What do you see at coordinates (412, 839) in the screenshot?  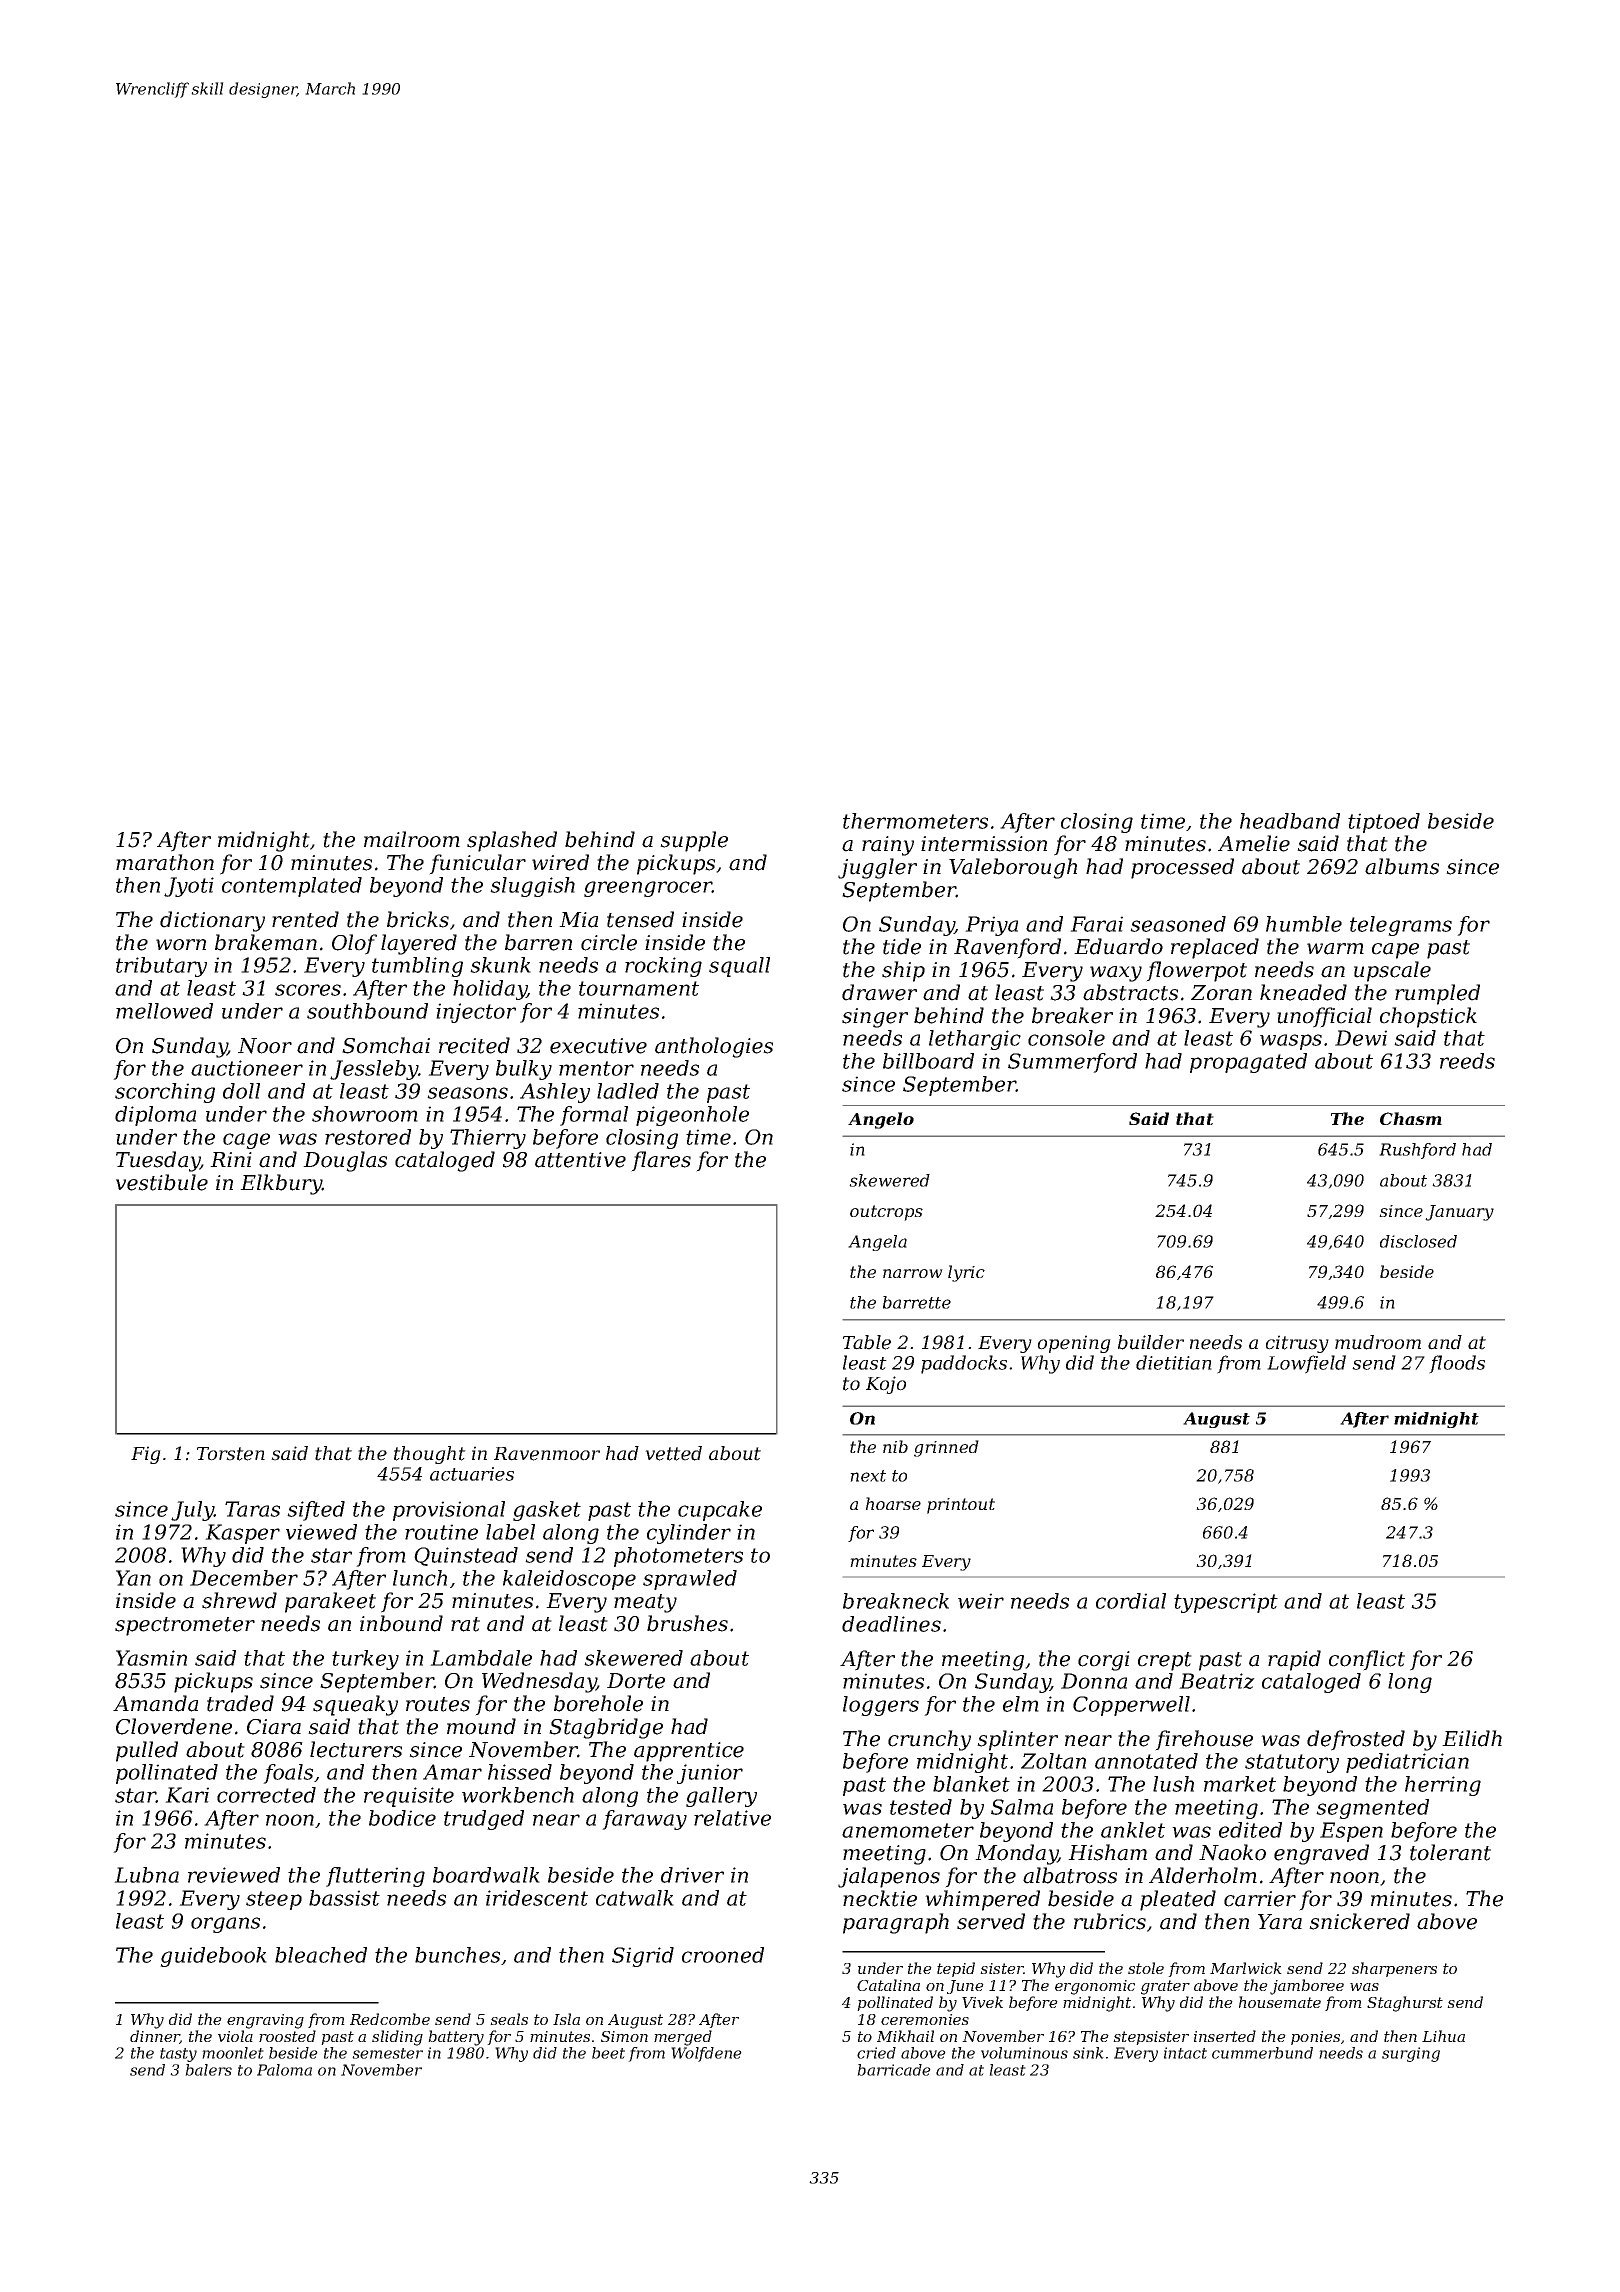 I see `mailroom` at bounding box center [412, 839].
